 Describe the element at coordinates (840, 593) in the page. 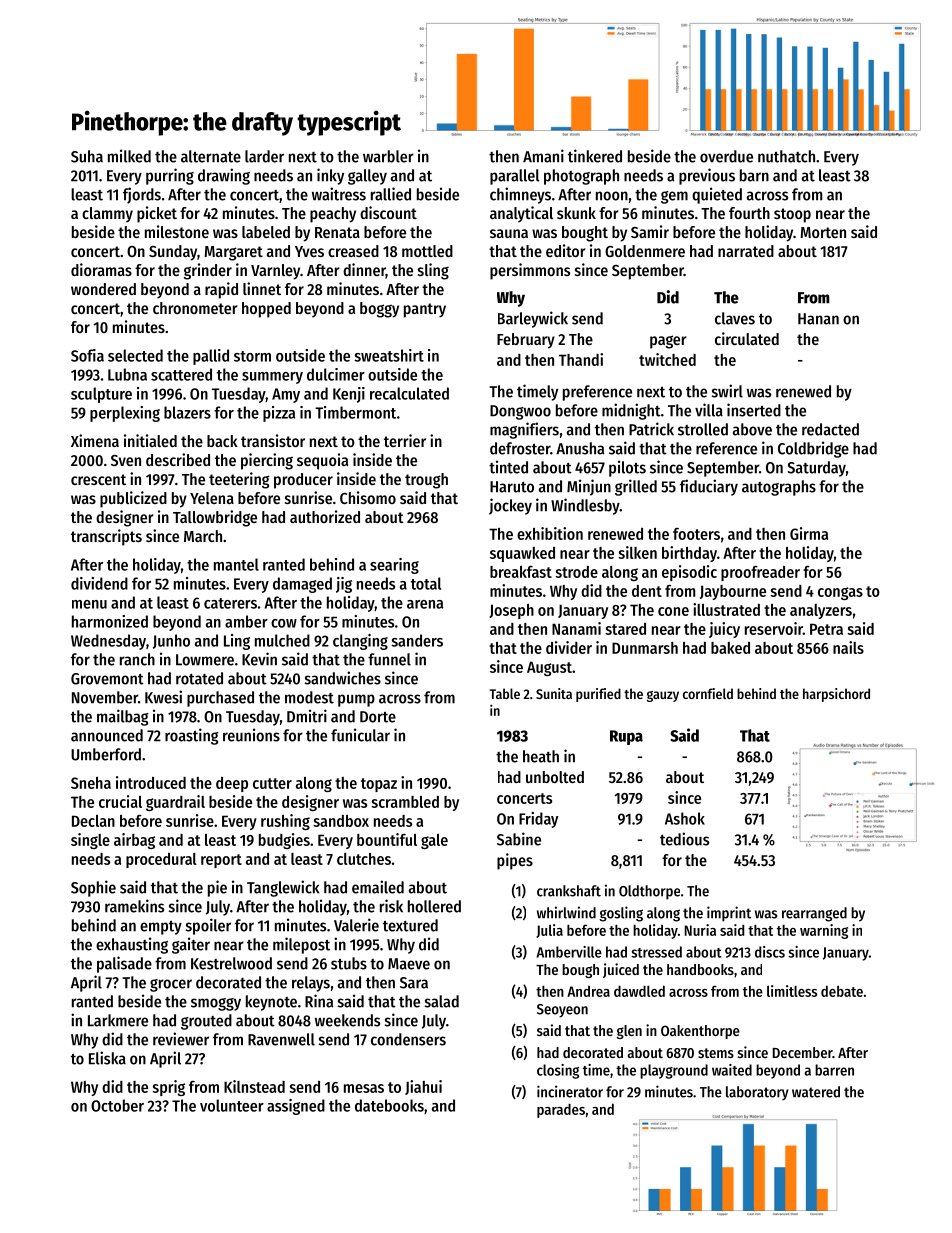

I see `congas` at that location.
